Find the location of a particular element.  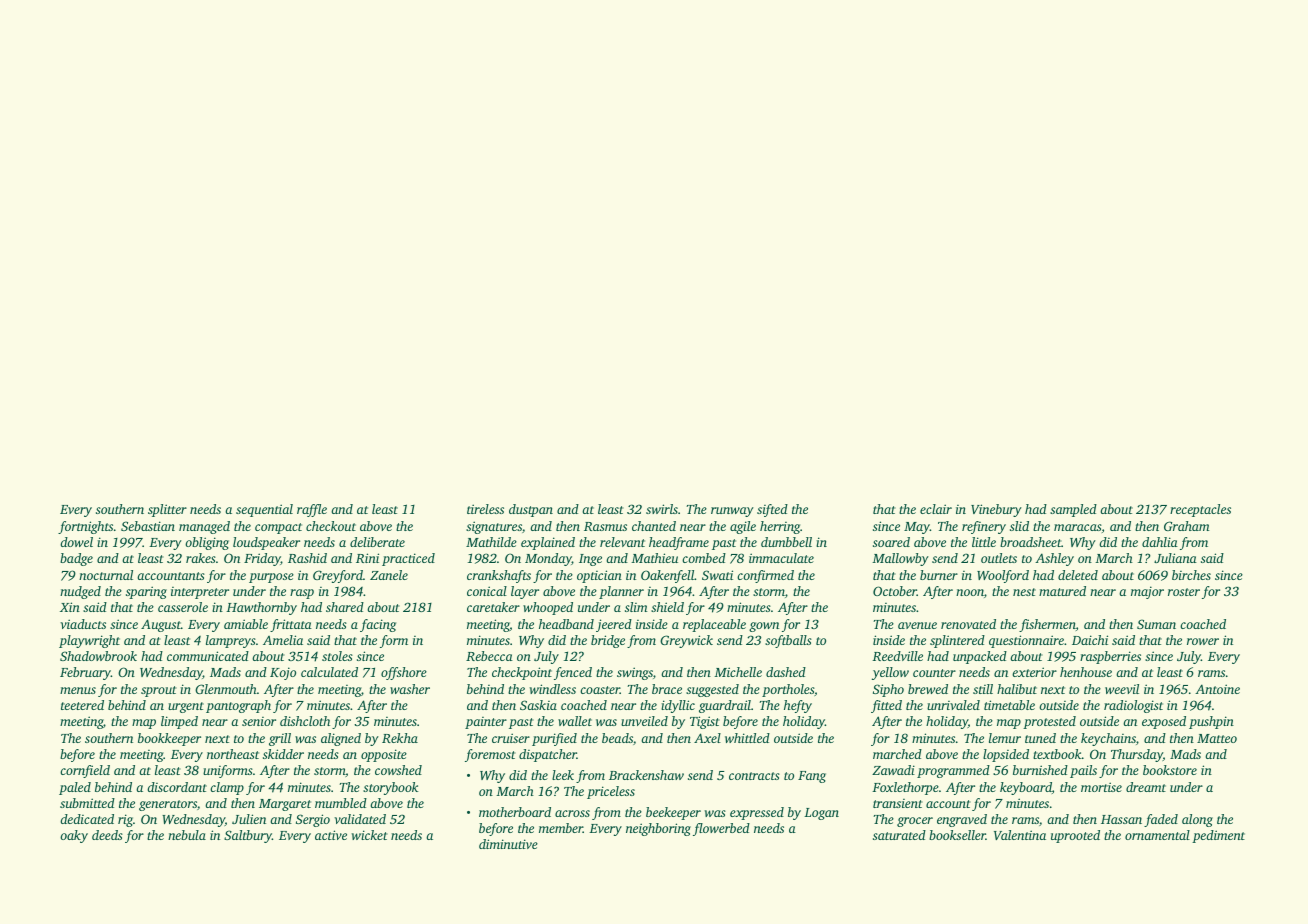

oaky is located at coordinates (74, 836).
